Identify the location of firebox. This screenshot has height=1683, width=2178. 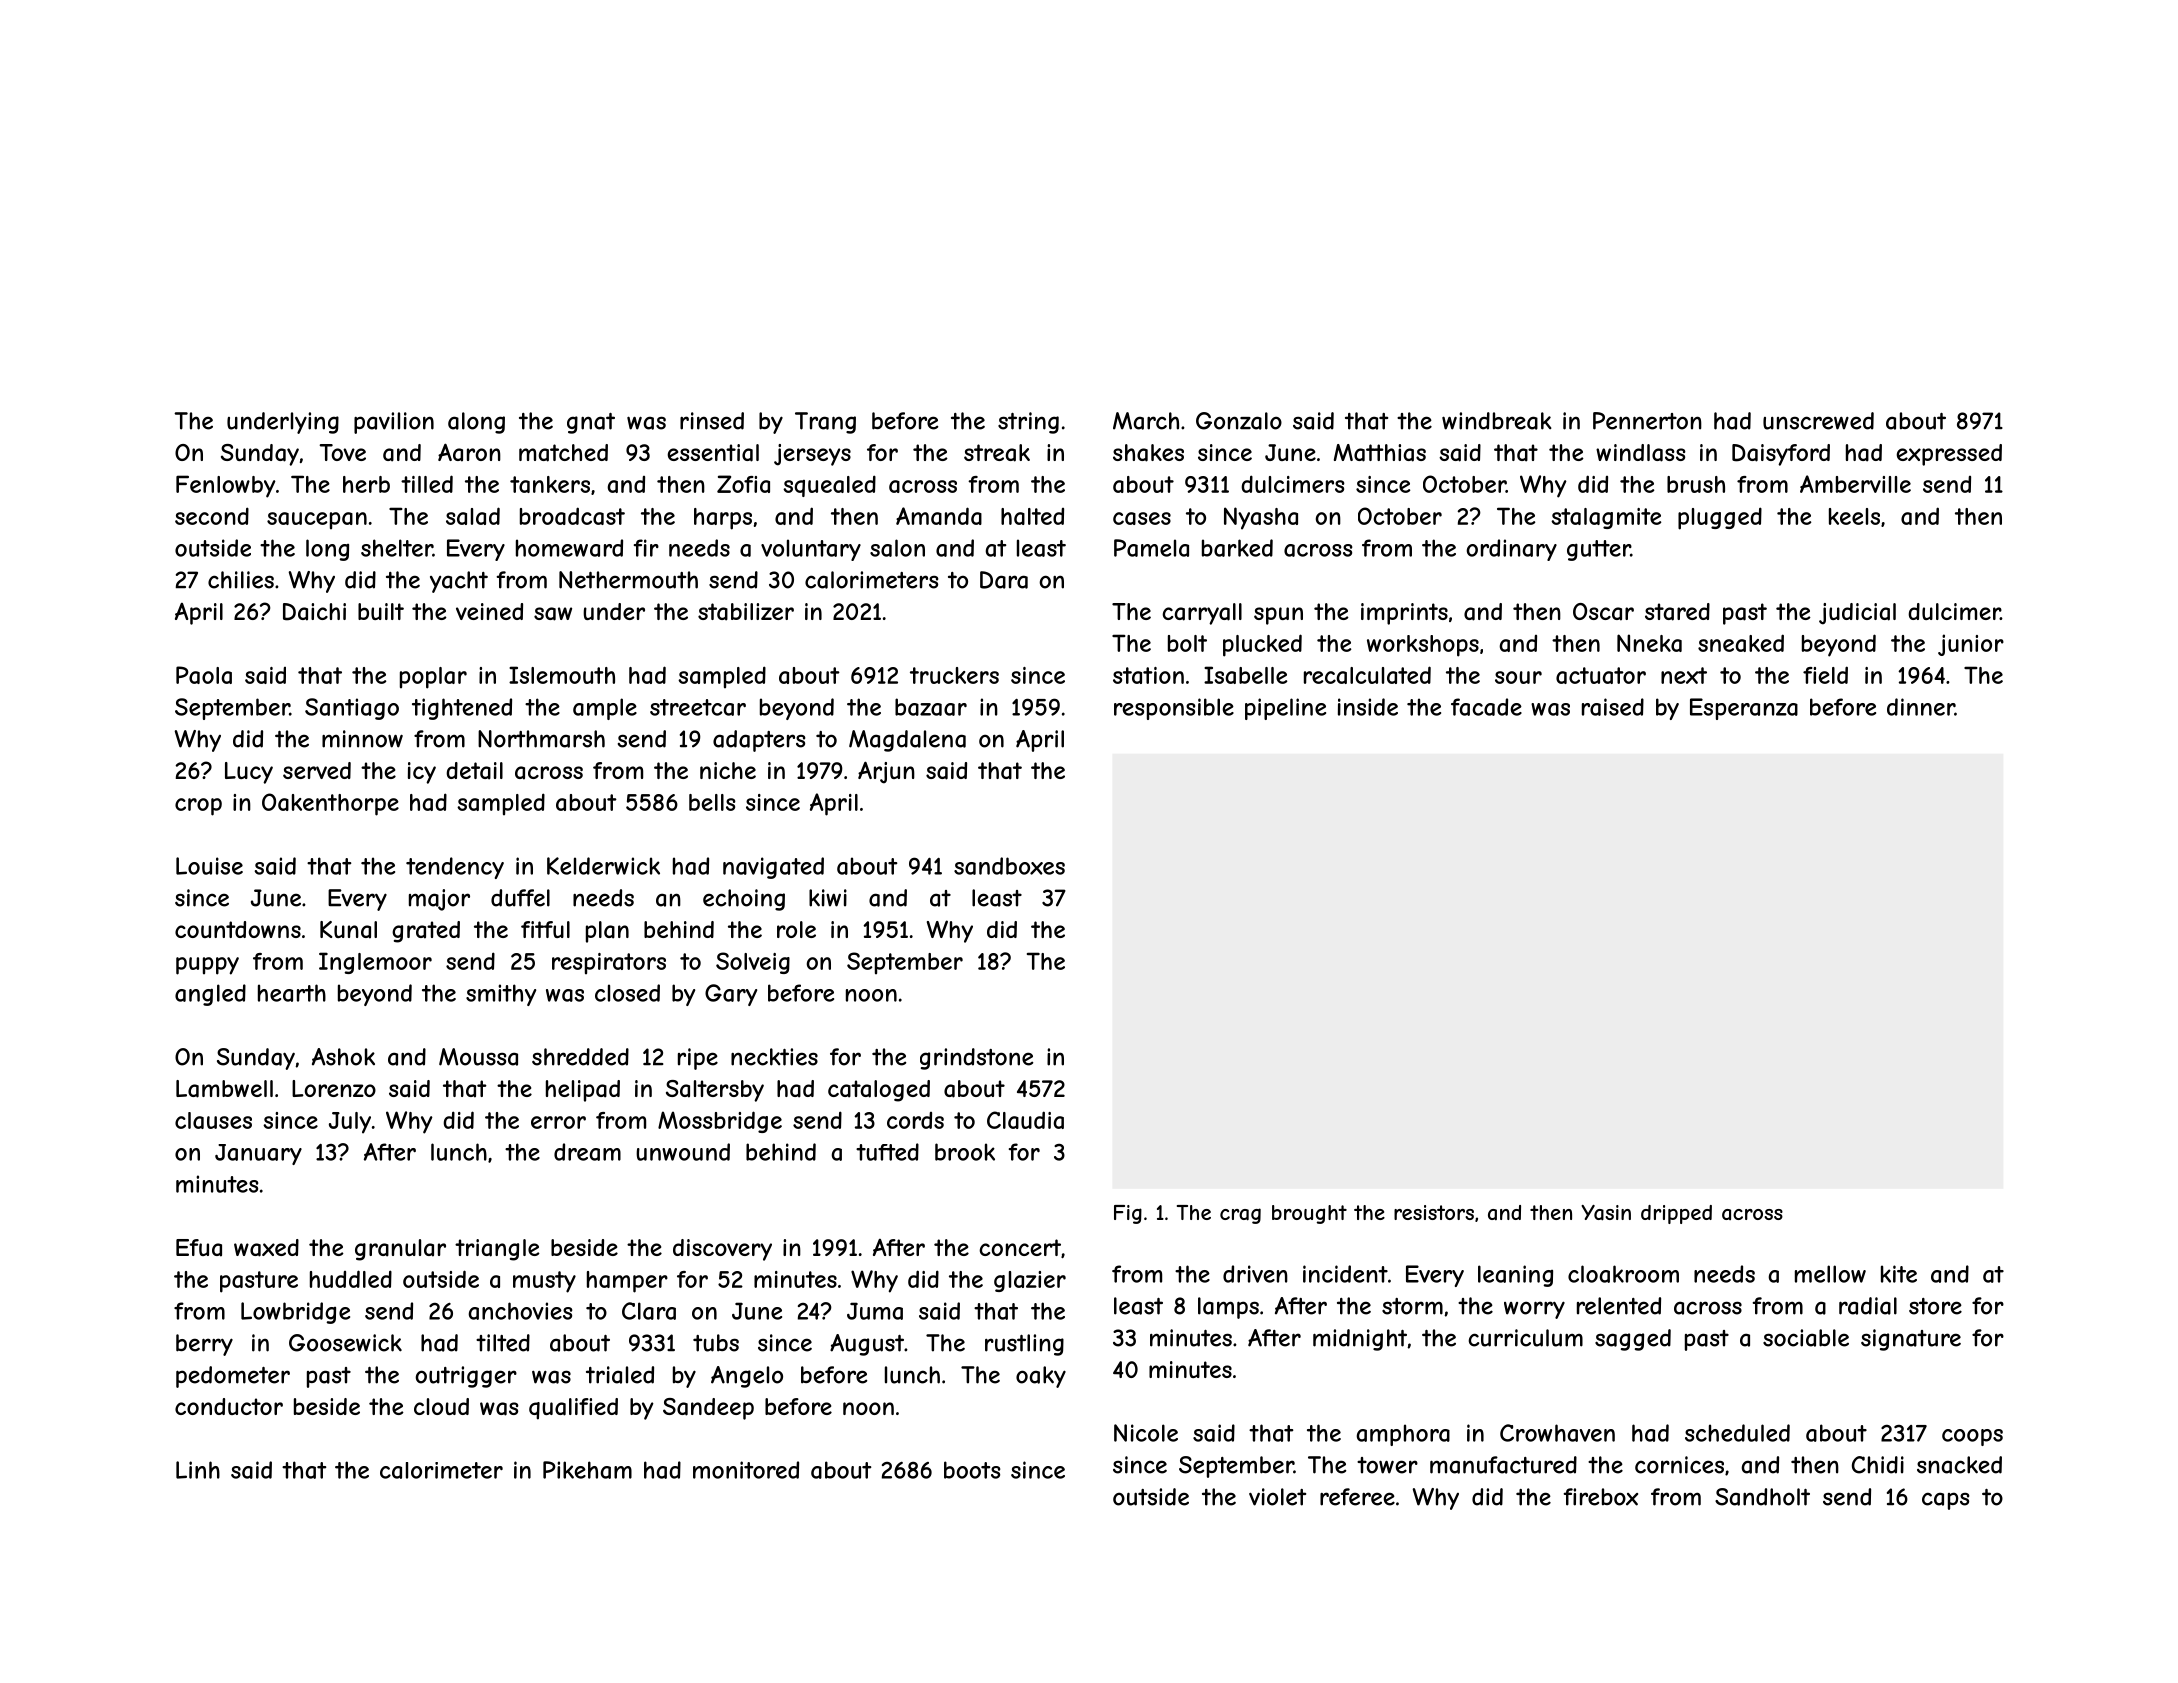
(1601, 1497).
